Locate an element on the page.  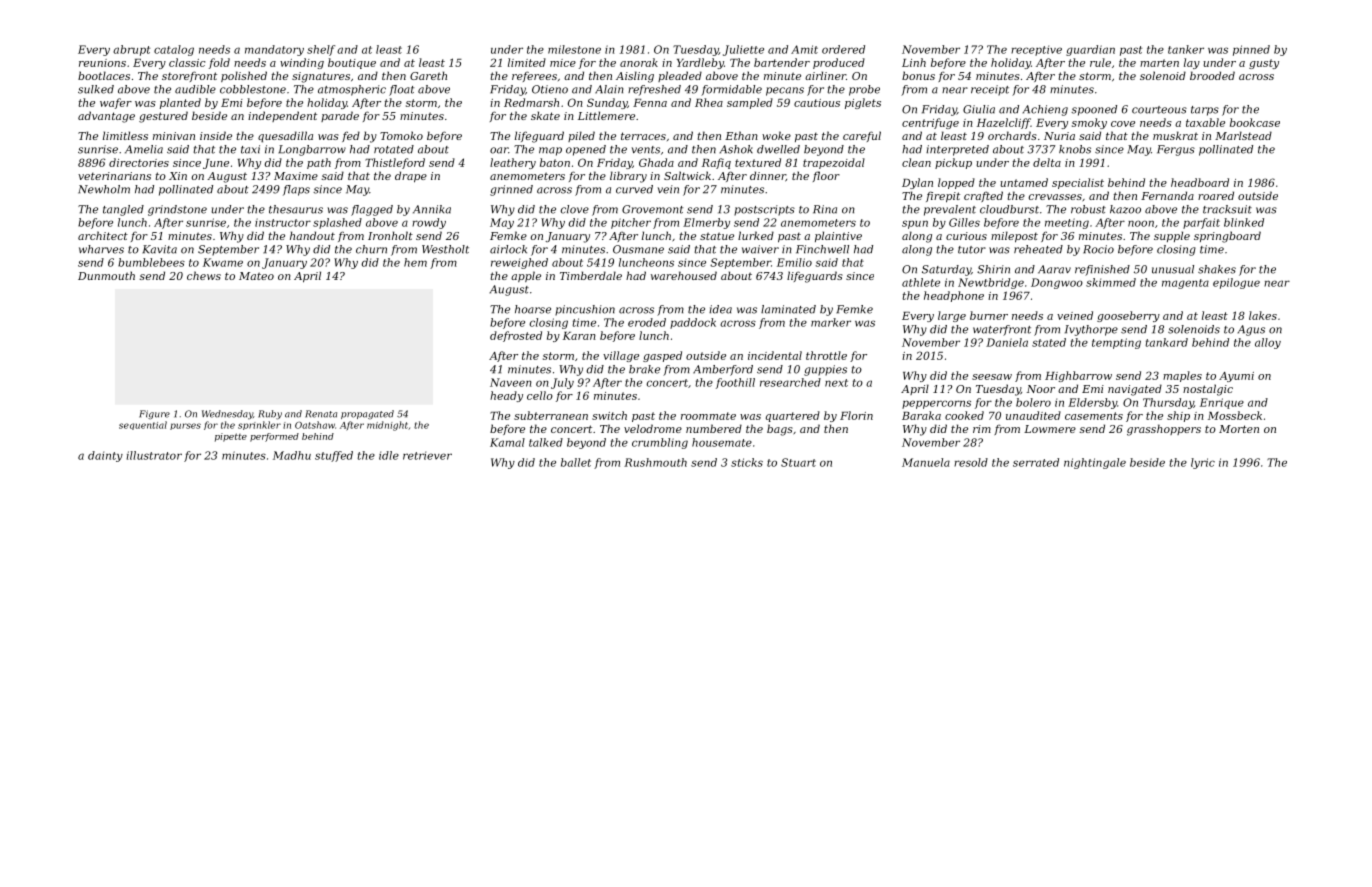
Giulia is located at coordinates (979, 109).
